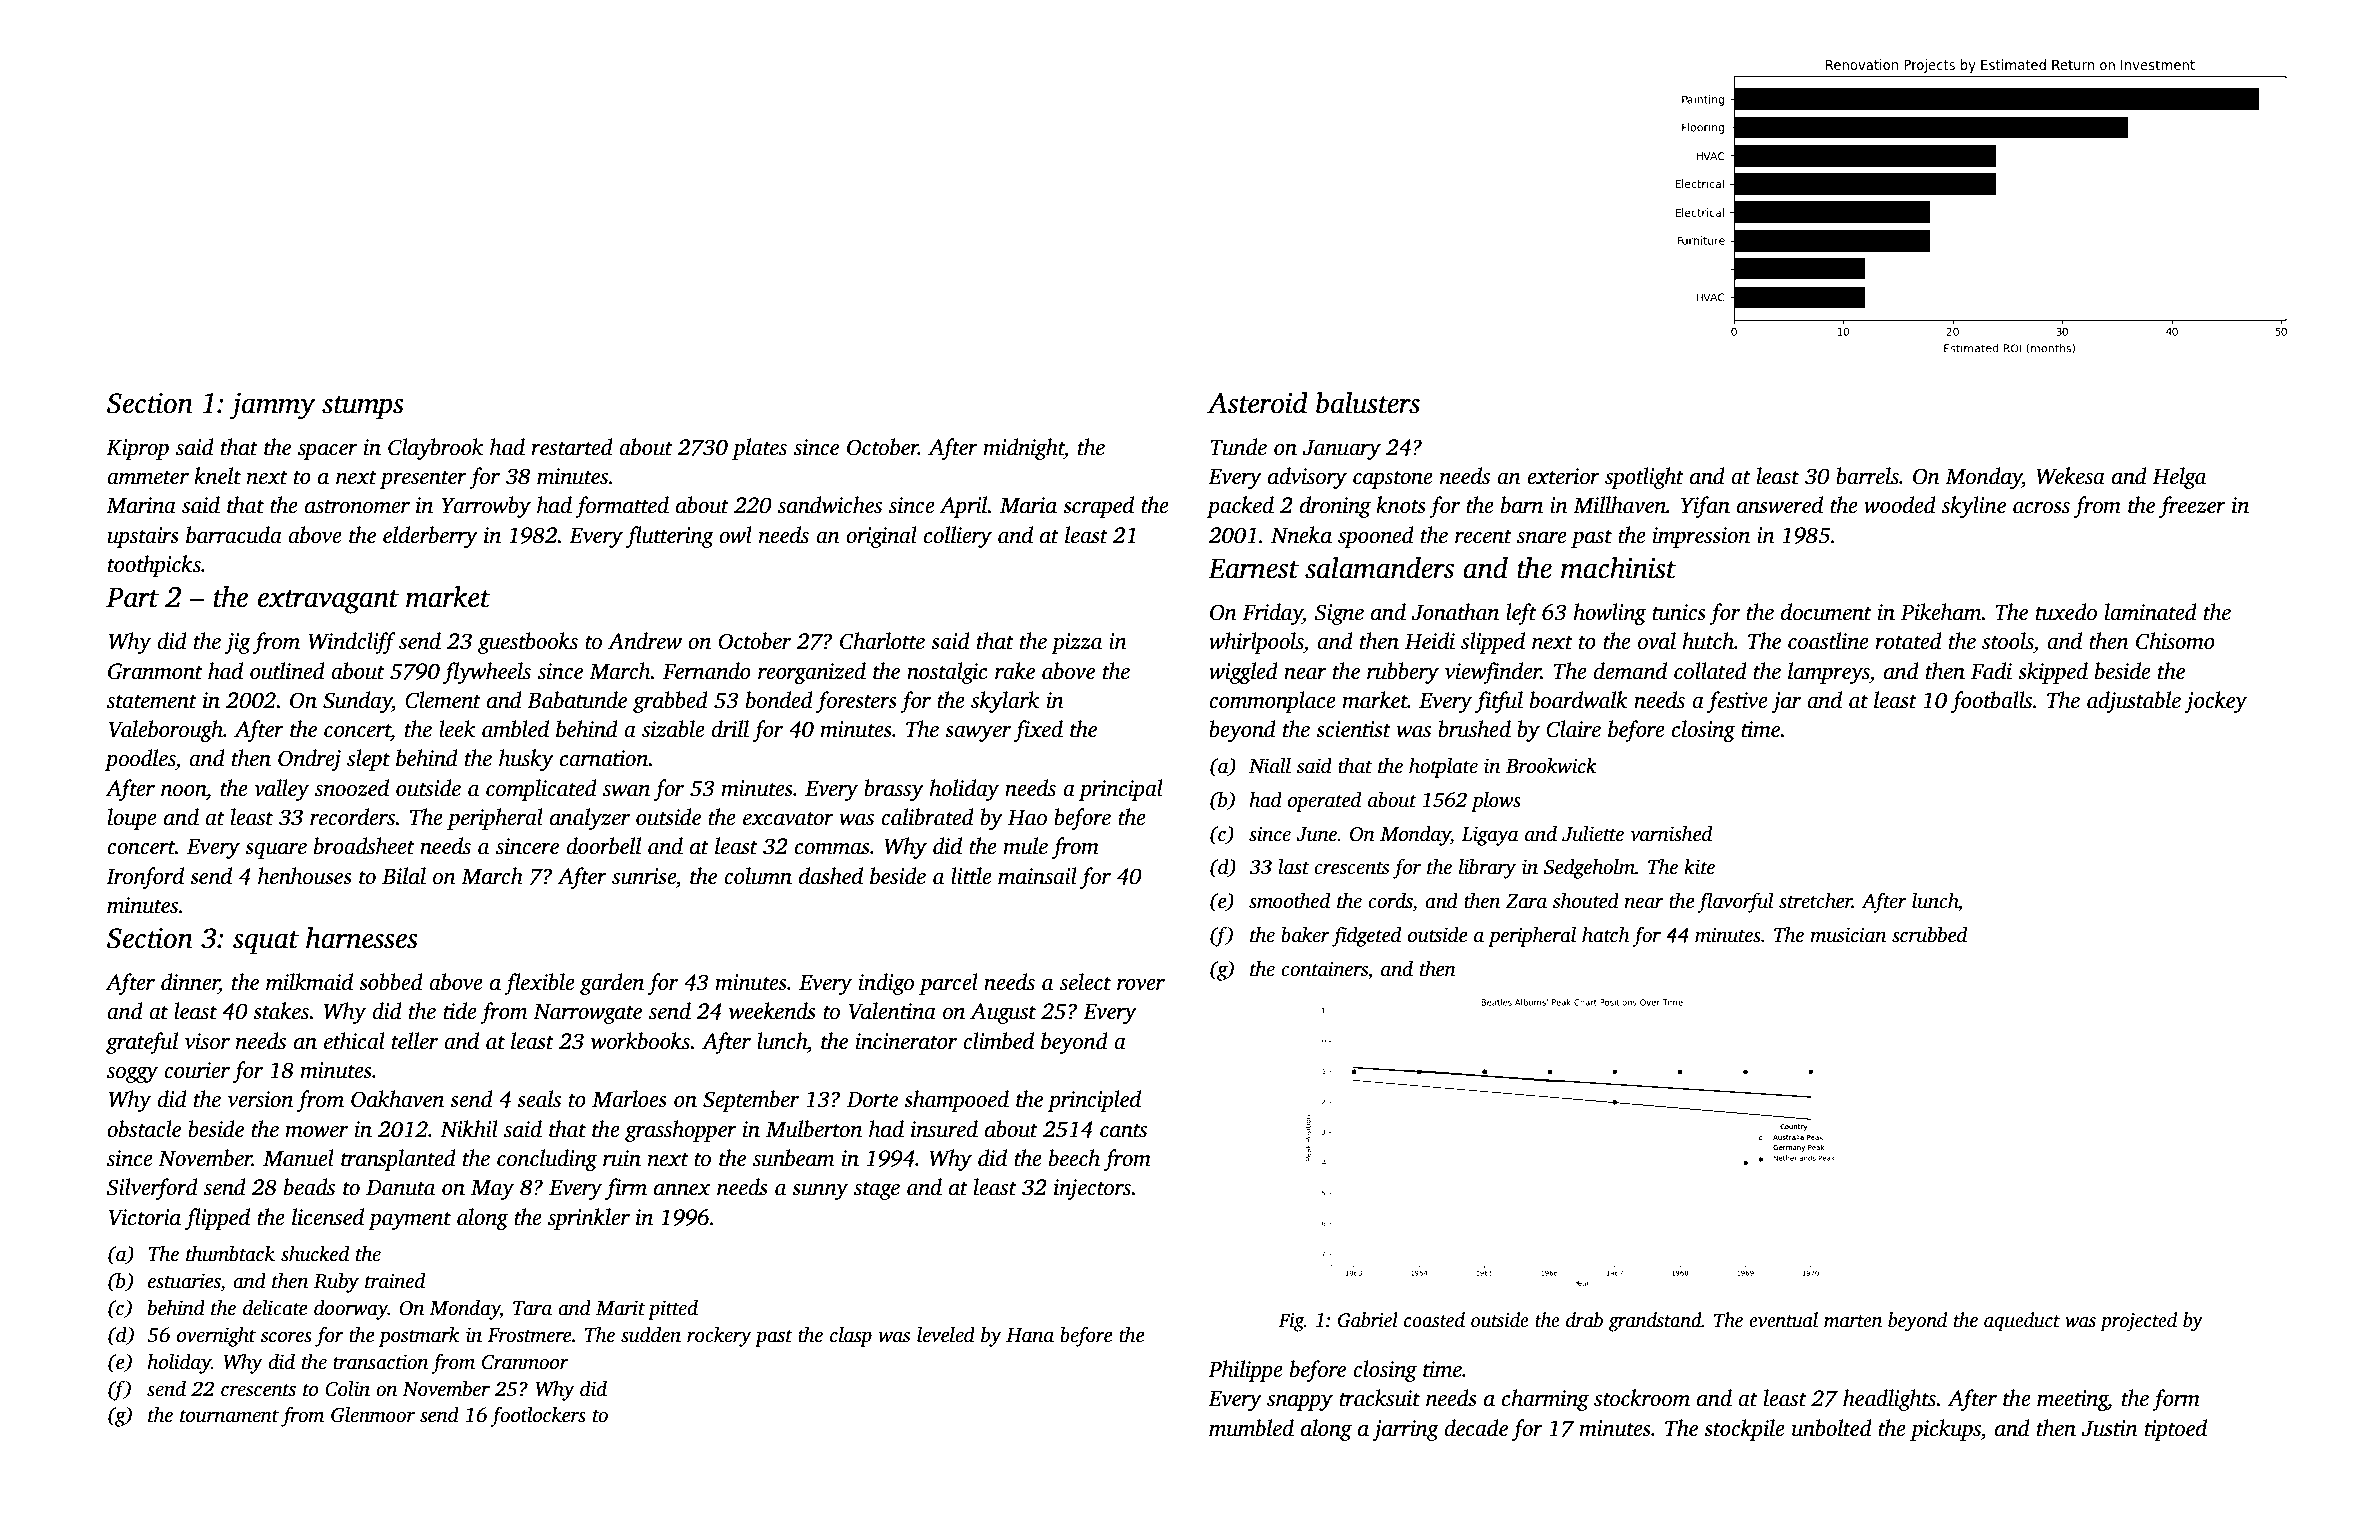 The image size is (2380, 1540). What do you see at coordinates (286, 1337) in the screenshot?
I see `scores` at bounding box center [286, 1337].
